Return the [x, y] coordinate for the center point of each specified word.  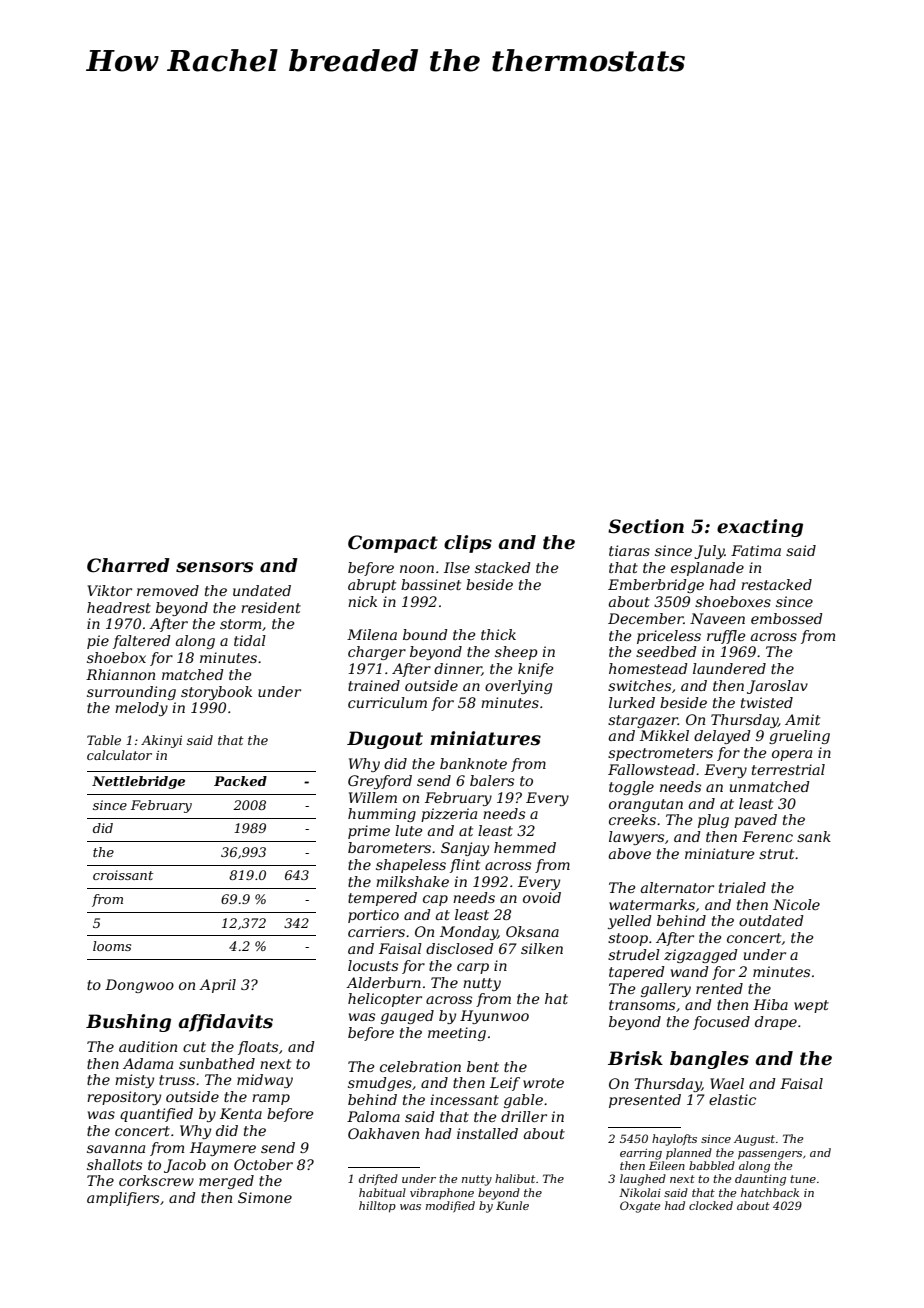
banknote [473, 763]
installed [487, 1133]
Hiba [770, 1004]
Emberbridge [656, 586]
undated [262, 590]
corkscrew [156, 1180]
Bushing [128, 1023]
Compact [393, 544]
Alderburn [383, 982]
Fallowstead [651, 769]
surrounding [131, 693]
